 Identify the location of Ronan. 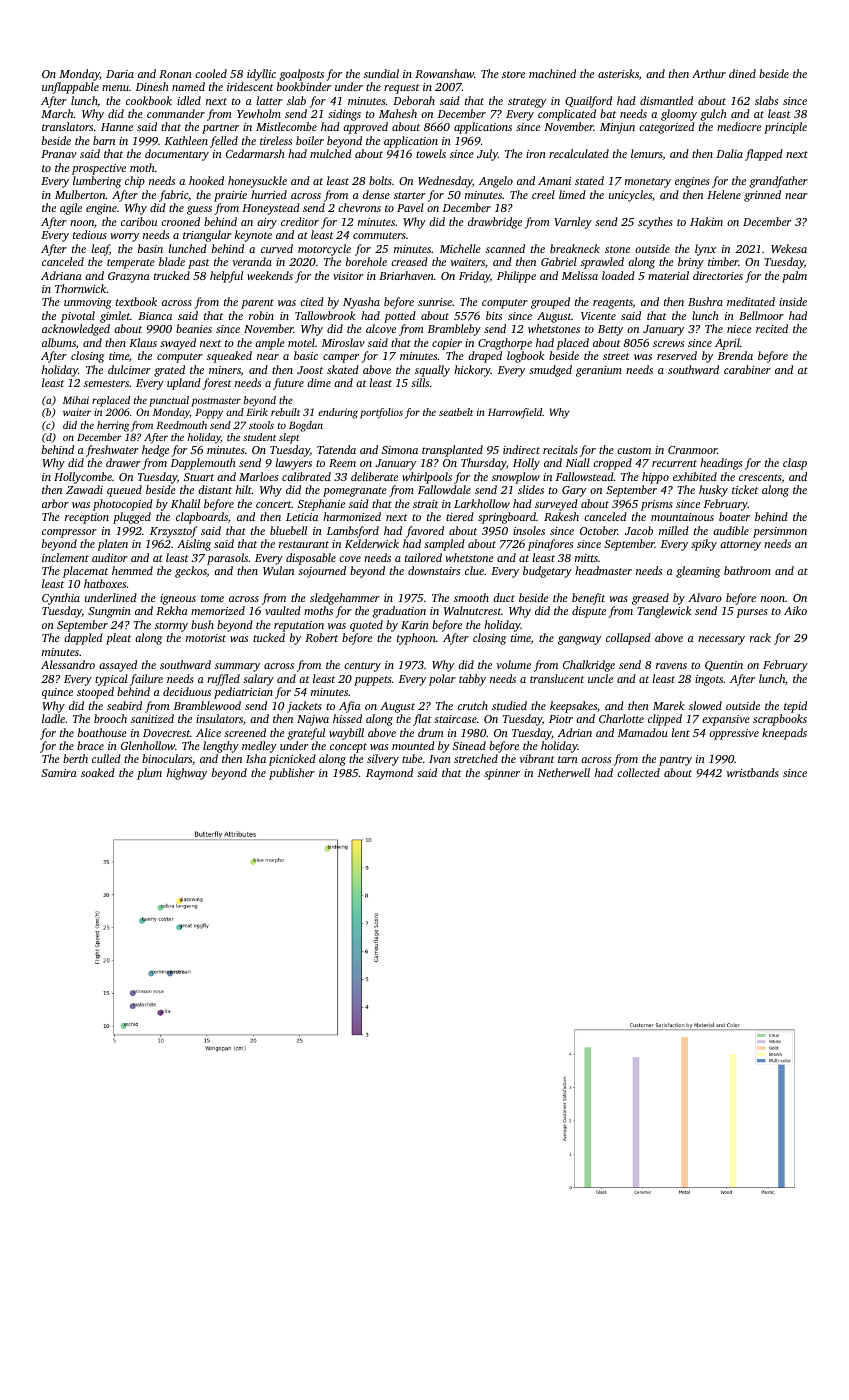
(175, 74).
